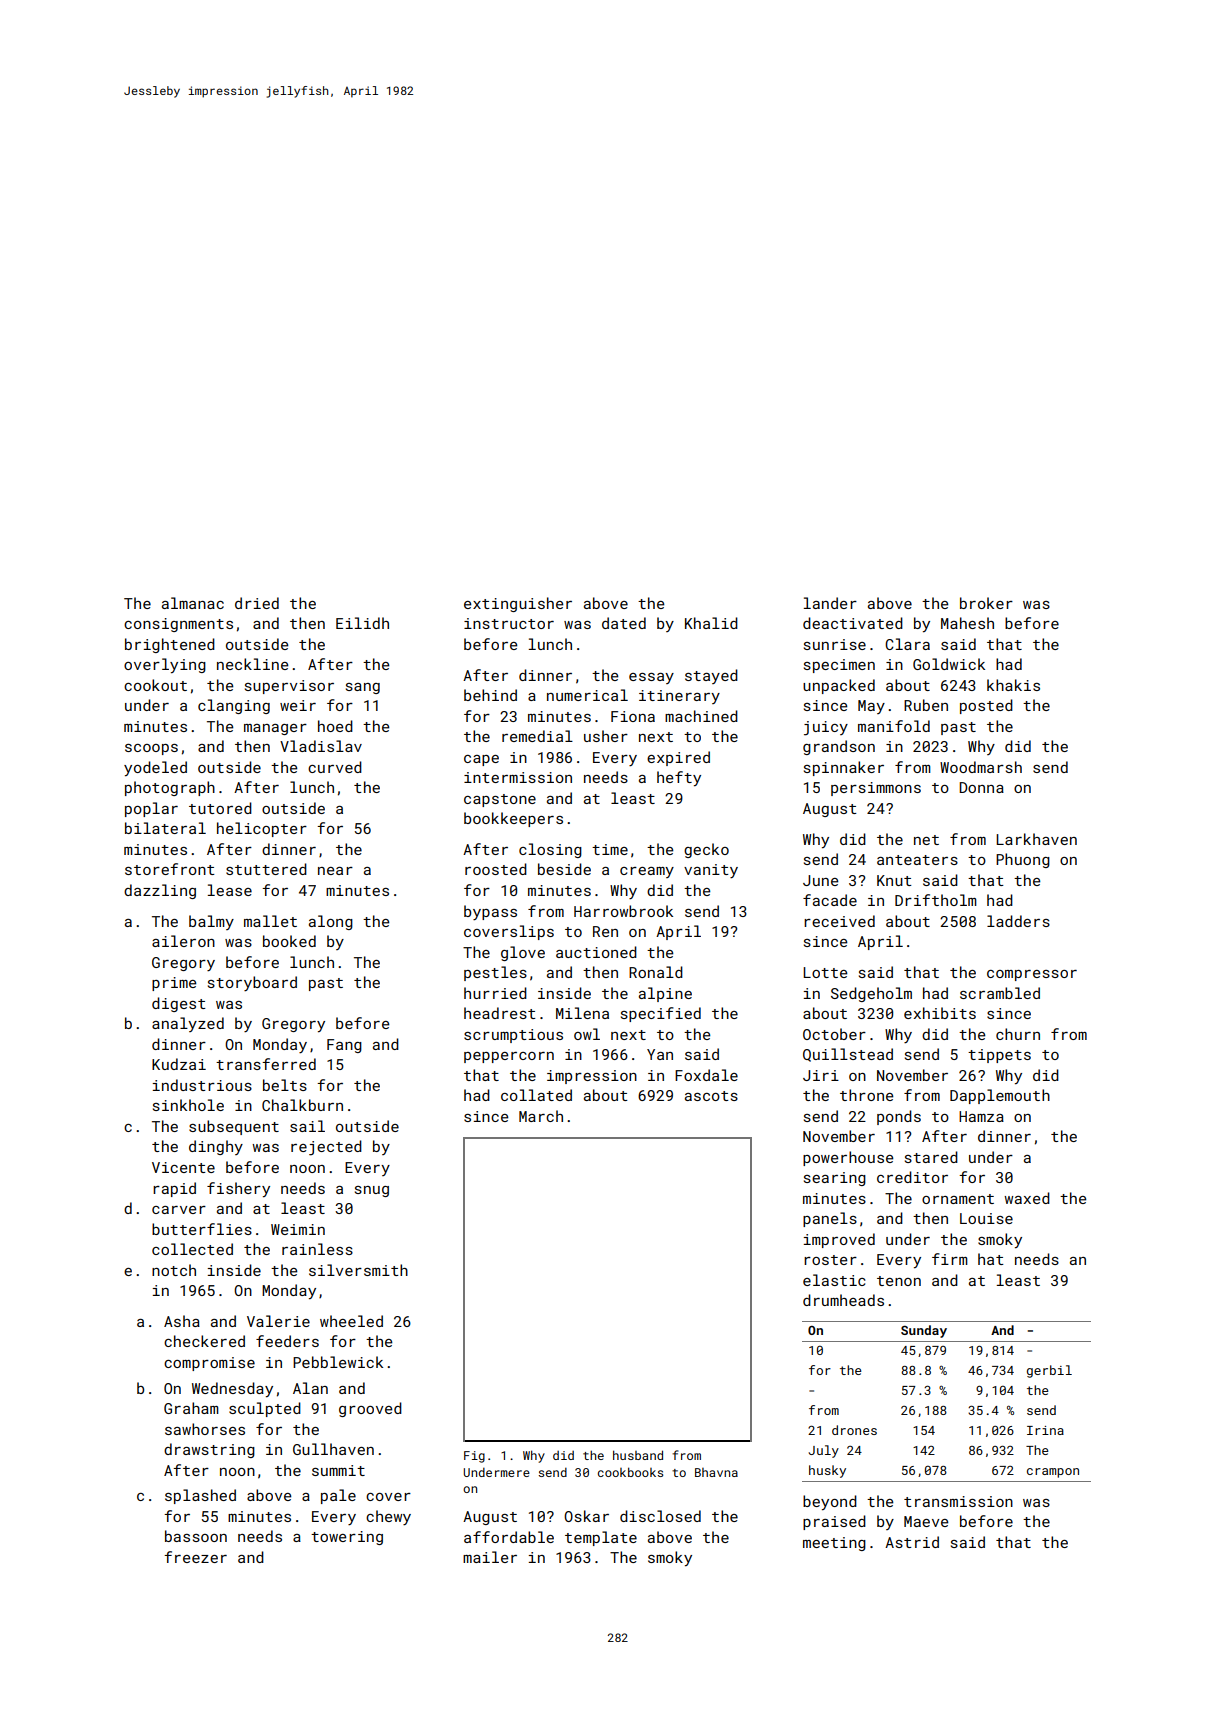  Describe the element at coordinates (586, 1516) in the image. I see `Oskar` at that location.
